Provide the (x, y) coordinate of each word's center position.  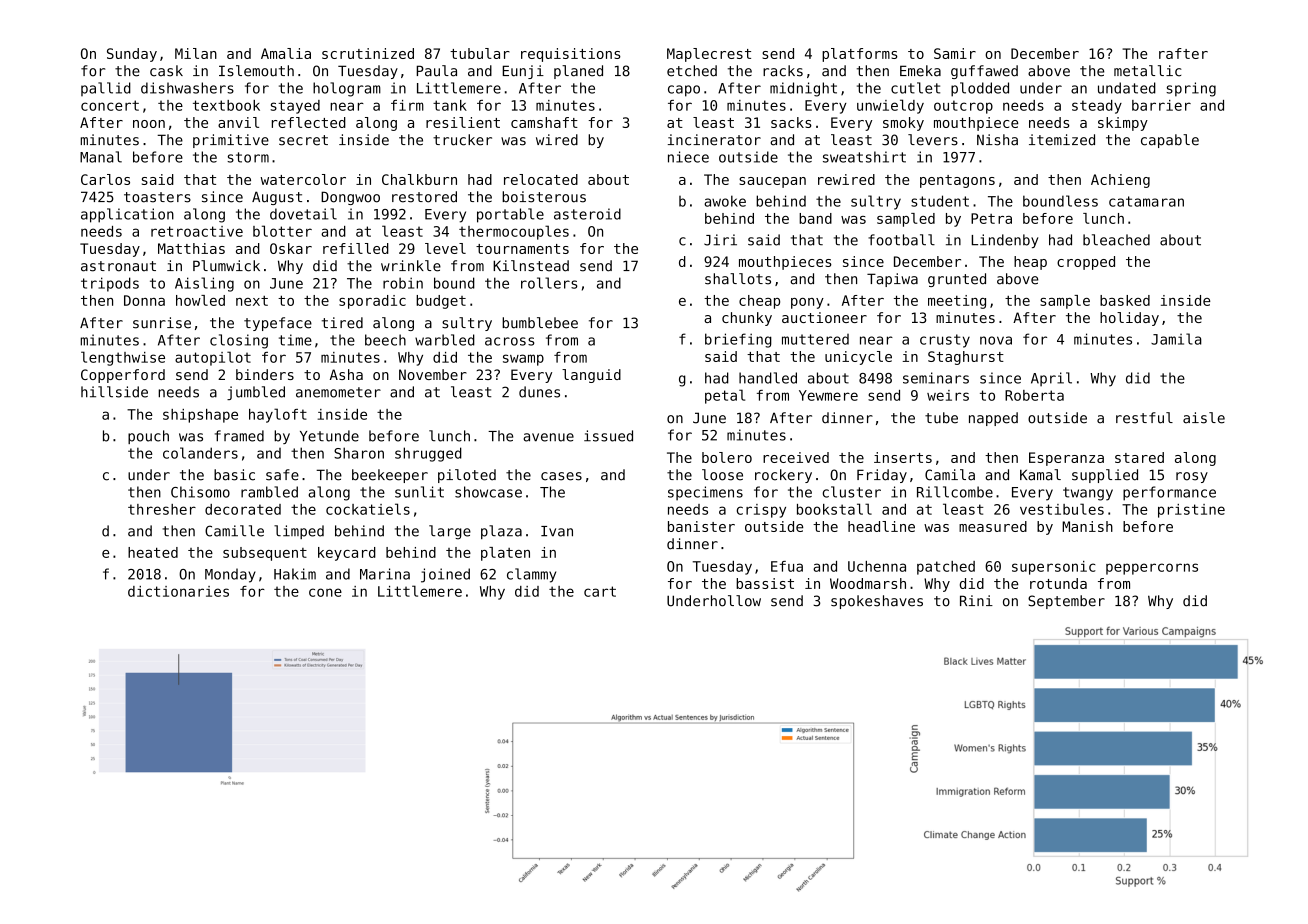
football (901, 240)
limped (299, 532)
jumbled (256, 393)
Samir (955, 53)
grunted (957, 280)
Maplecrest (709, 55)
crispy (761, 511)
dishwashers (187, 88)
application (127, 215)
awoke (725, 201)
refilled (356, 248)
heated (153, 552)
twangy (1088, 494)
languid (591, 376)
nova (996, 340)
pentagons (957, 181)
